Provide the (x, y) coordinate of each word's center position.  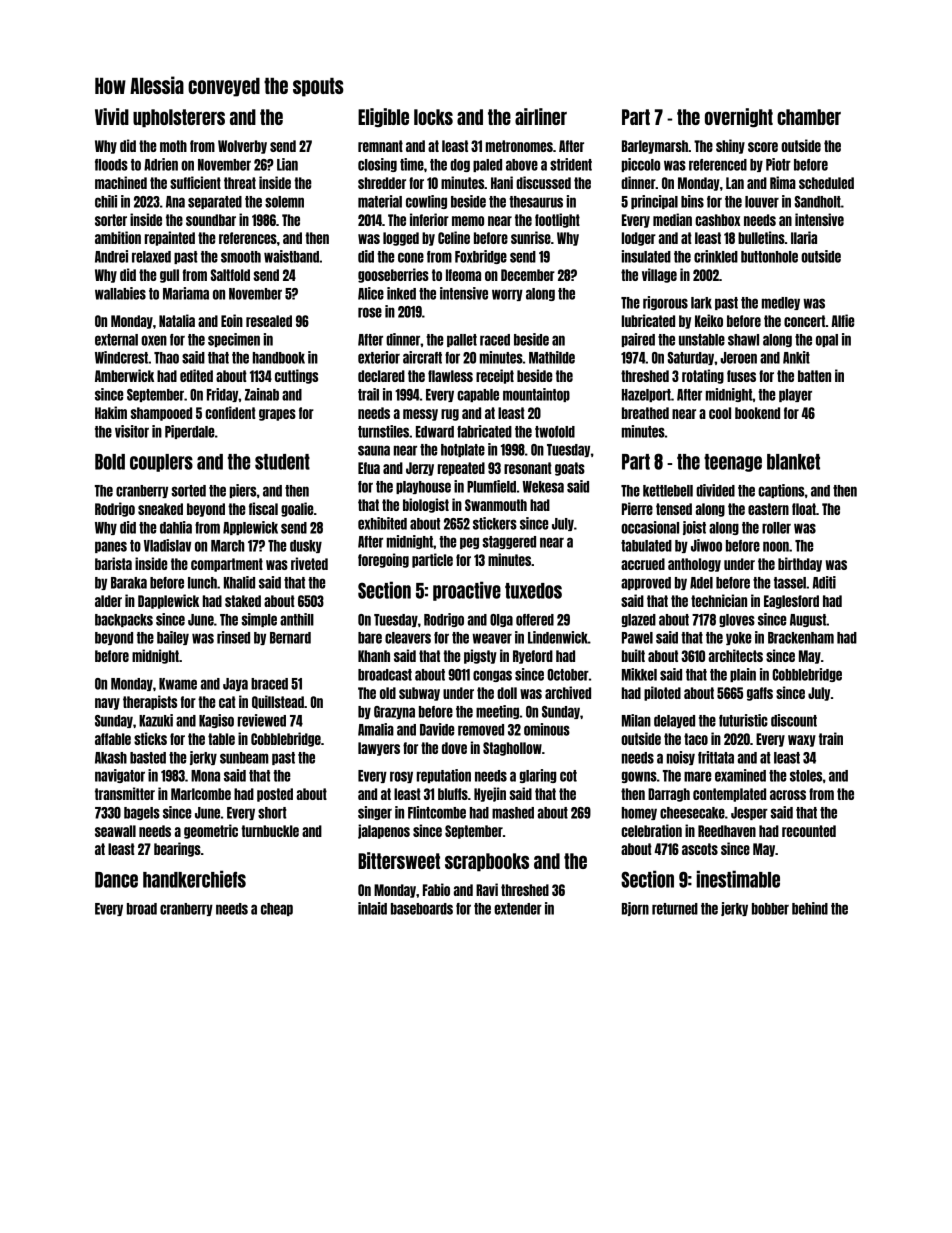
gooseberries (393, 275)
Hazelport (646, 395)
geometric (211, 831)
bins (692, 201)
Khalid (239, 582)
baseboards (422, 909)
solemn (284, 202)
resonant (528, 468)
